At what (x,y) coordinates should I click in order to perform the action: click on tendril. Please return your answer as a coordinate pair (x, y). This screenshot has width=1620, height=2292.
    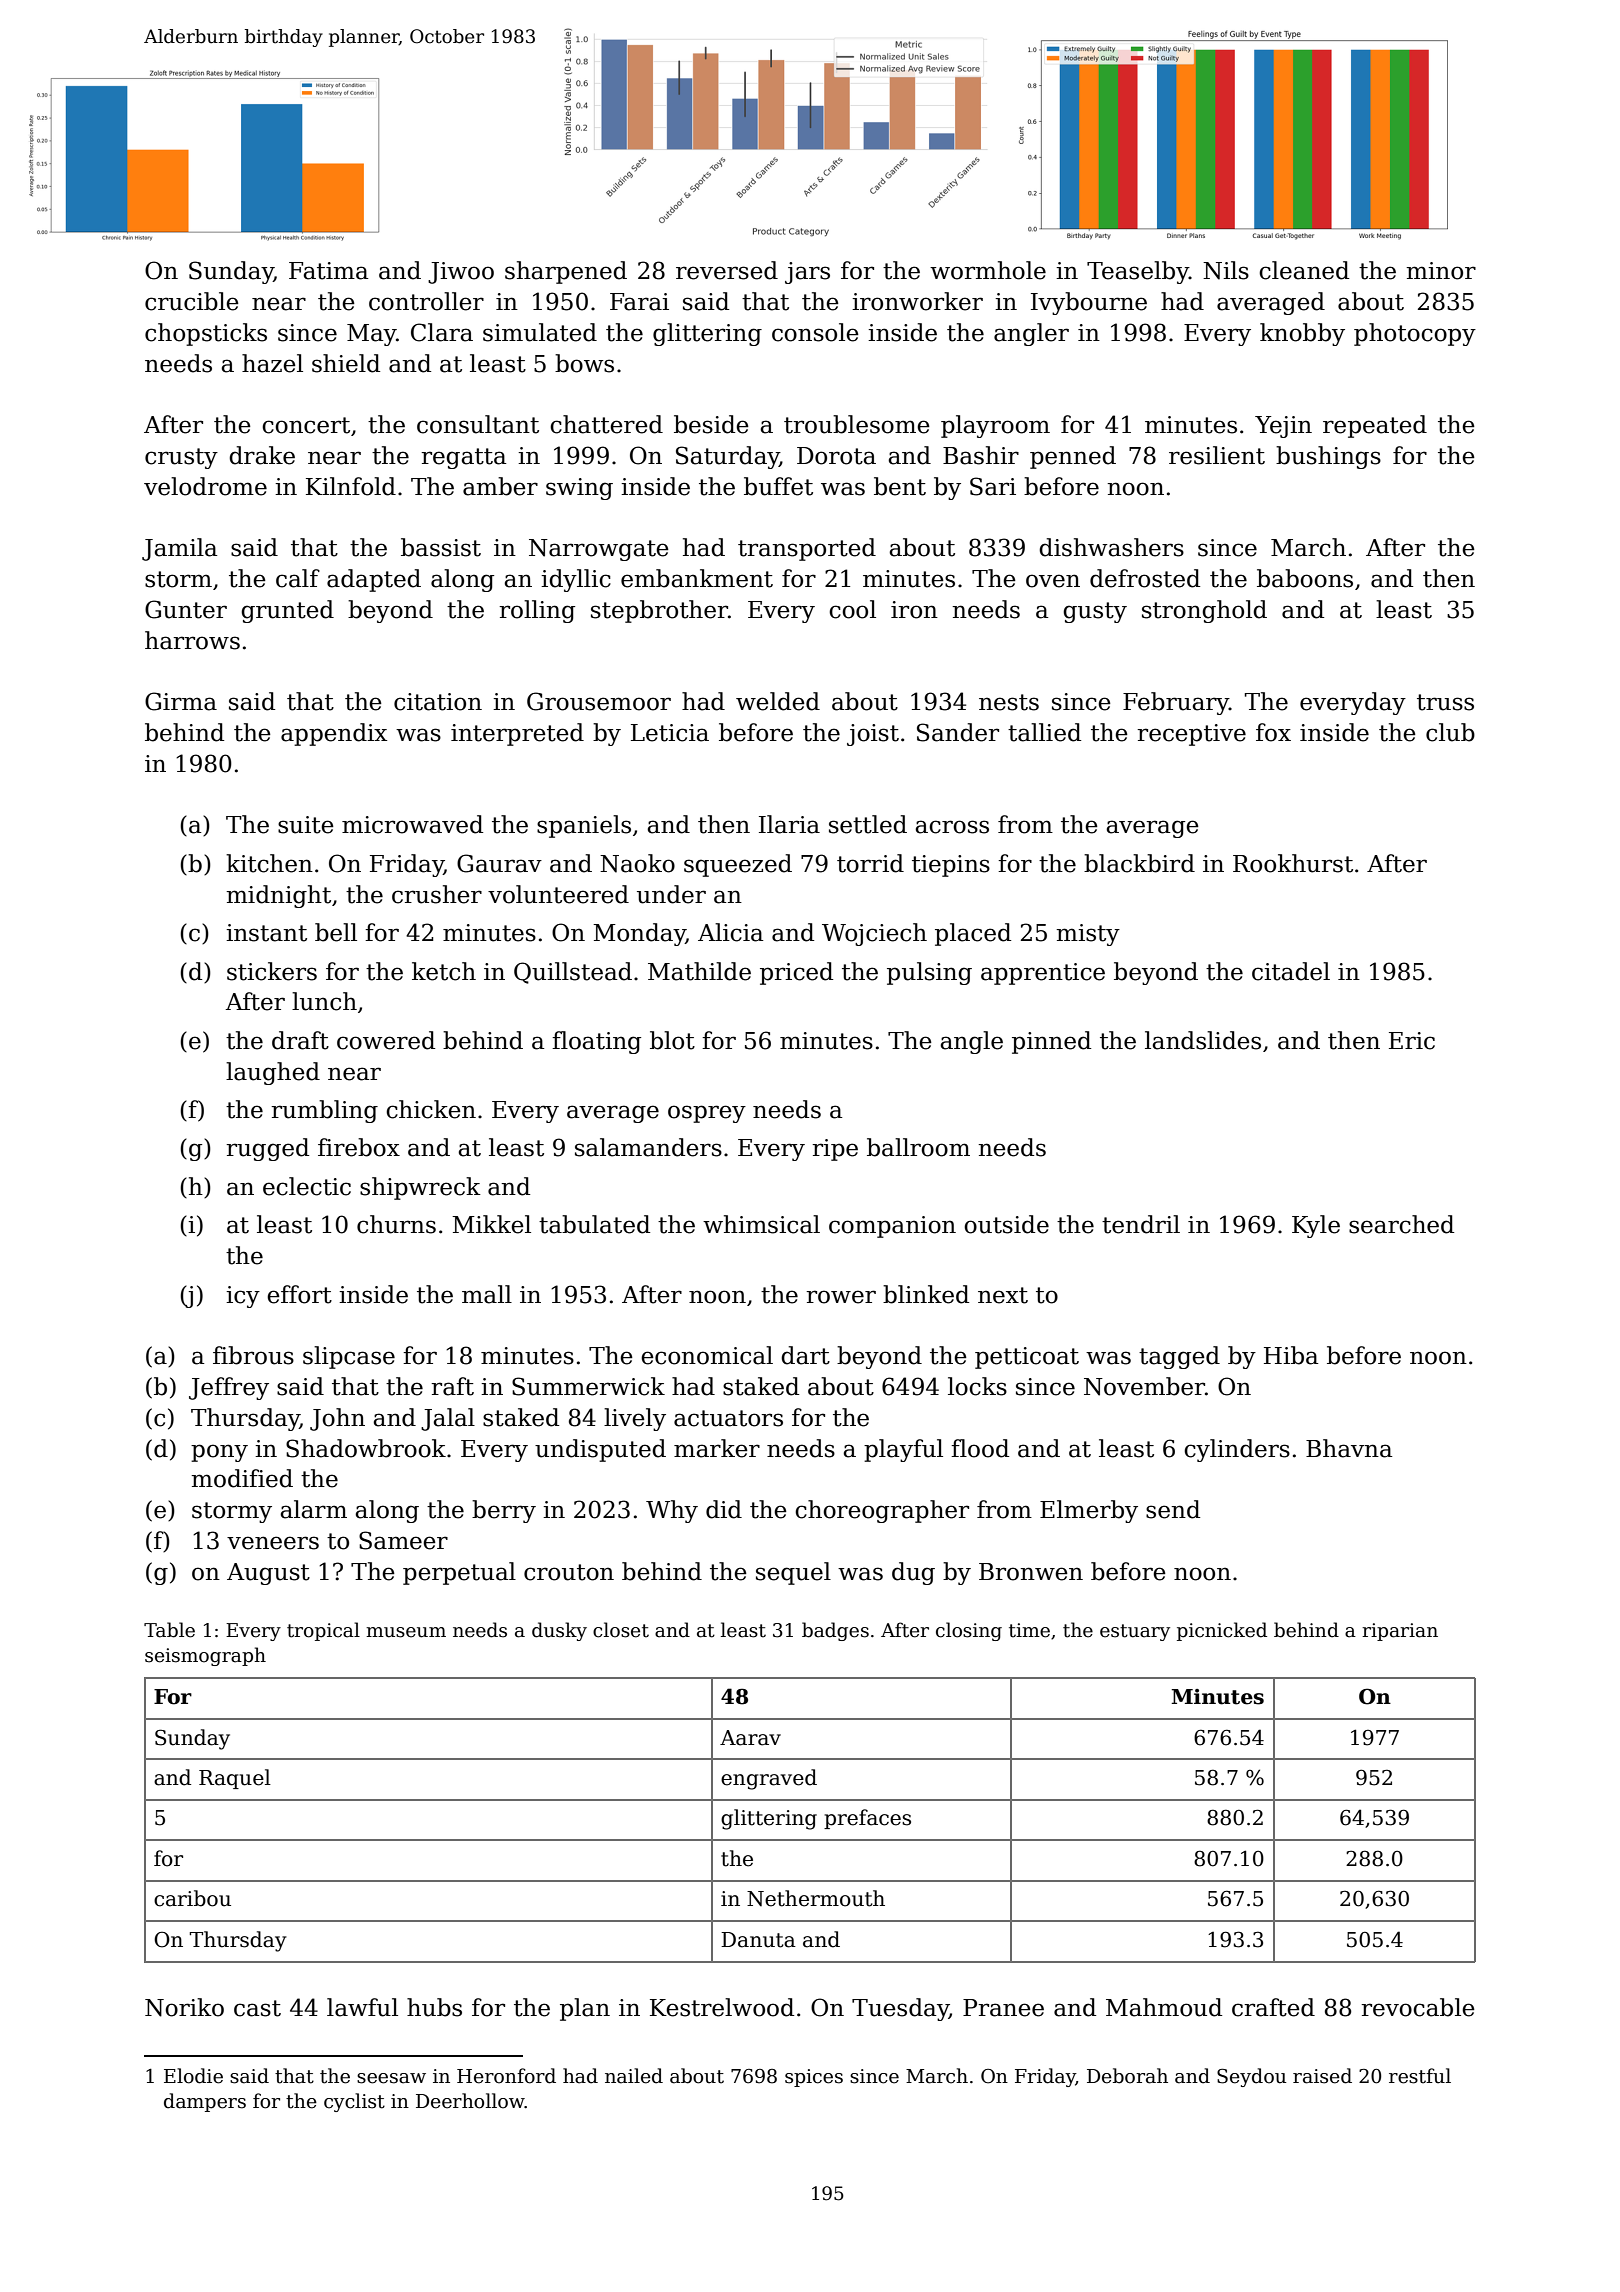
    Looking at the image, I should click on (1141, 1224).
